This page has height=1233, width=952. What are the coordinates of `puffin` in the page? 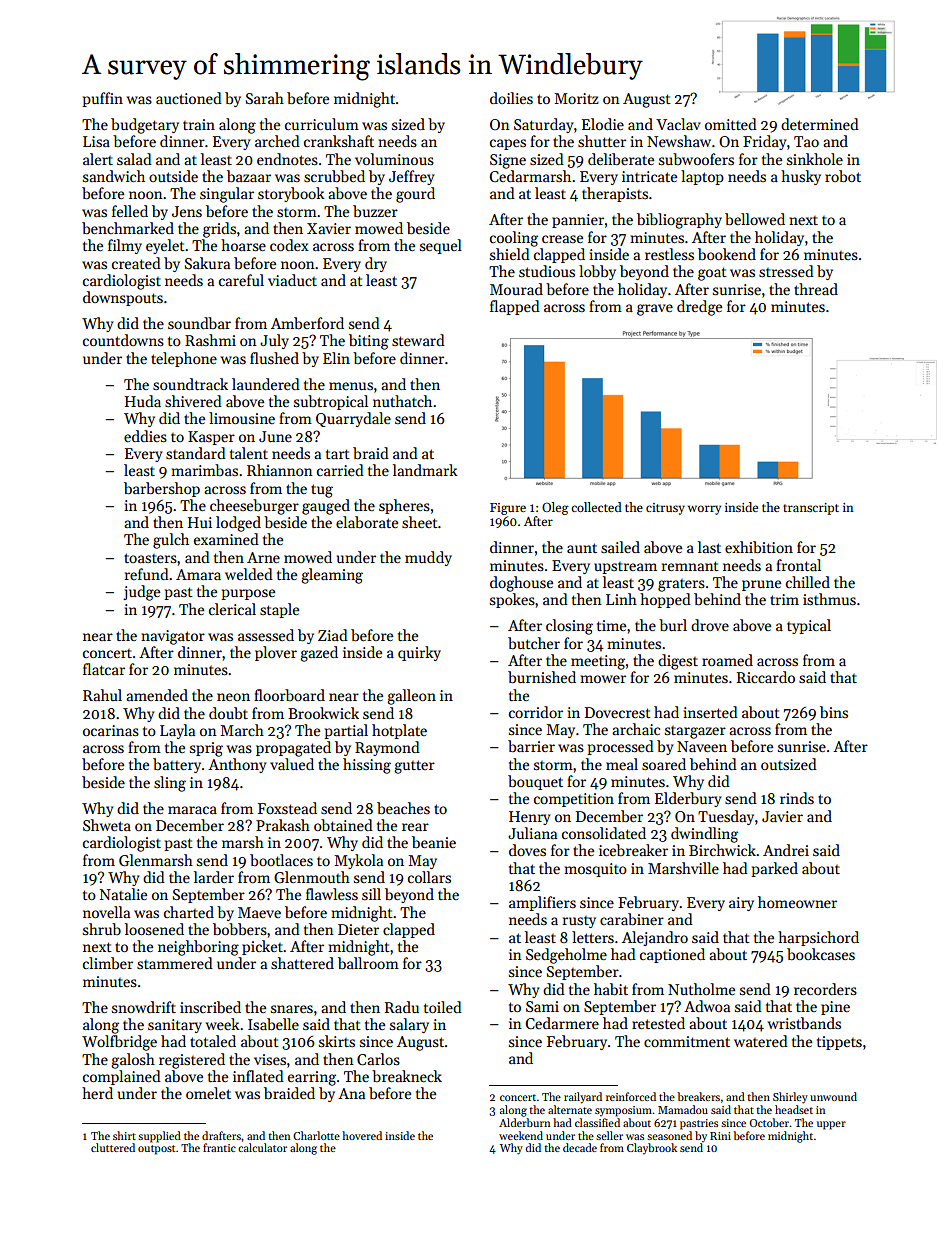 It's located at (102, 99).
